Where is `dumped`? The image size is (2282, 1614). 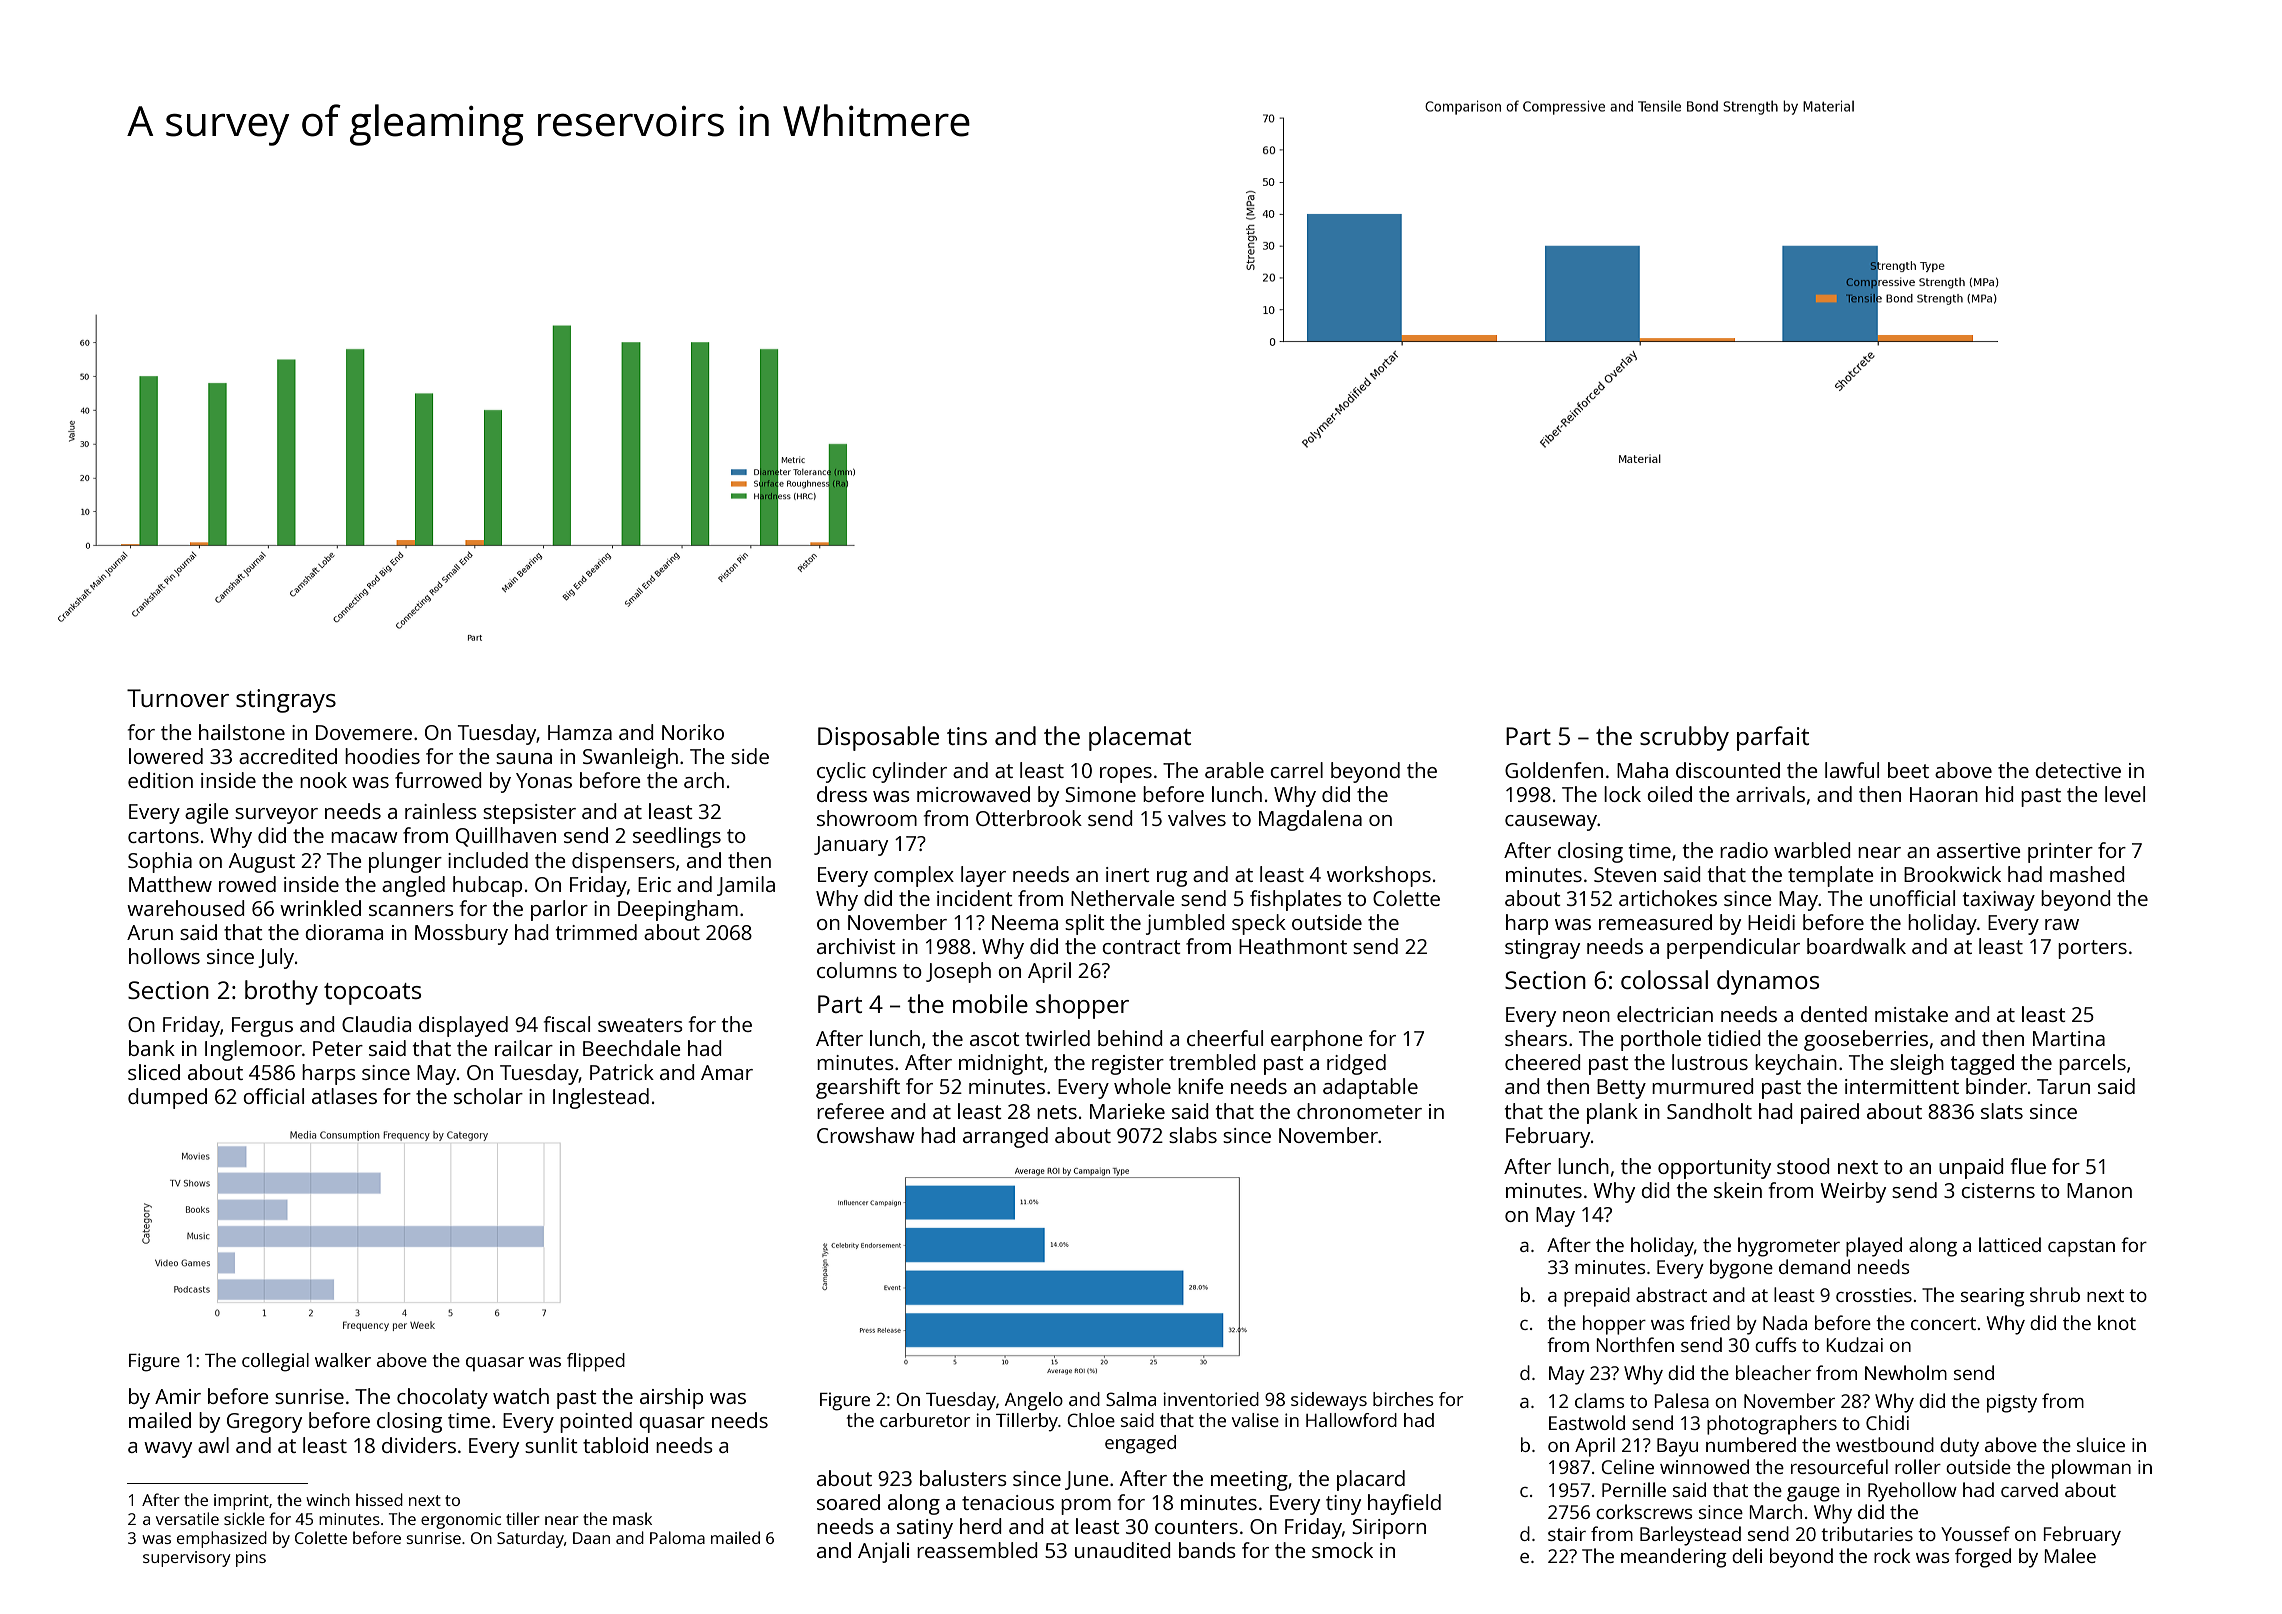
dumped is located at coordinates (167, 1098).
